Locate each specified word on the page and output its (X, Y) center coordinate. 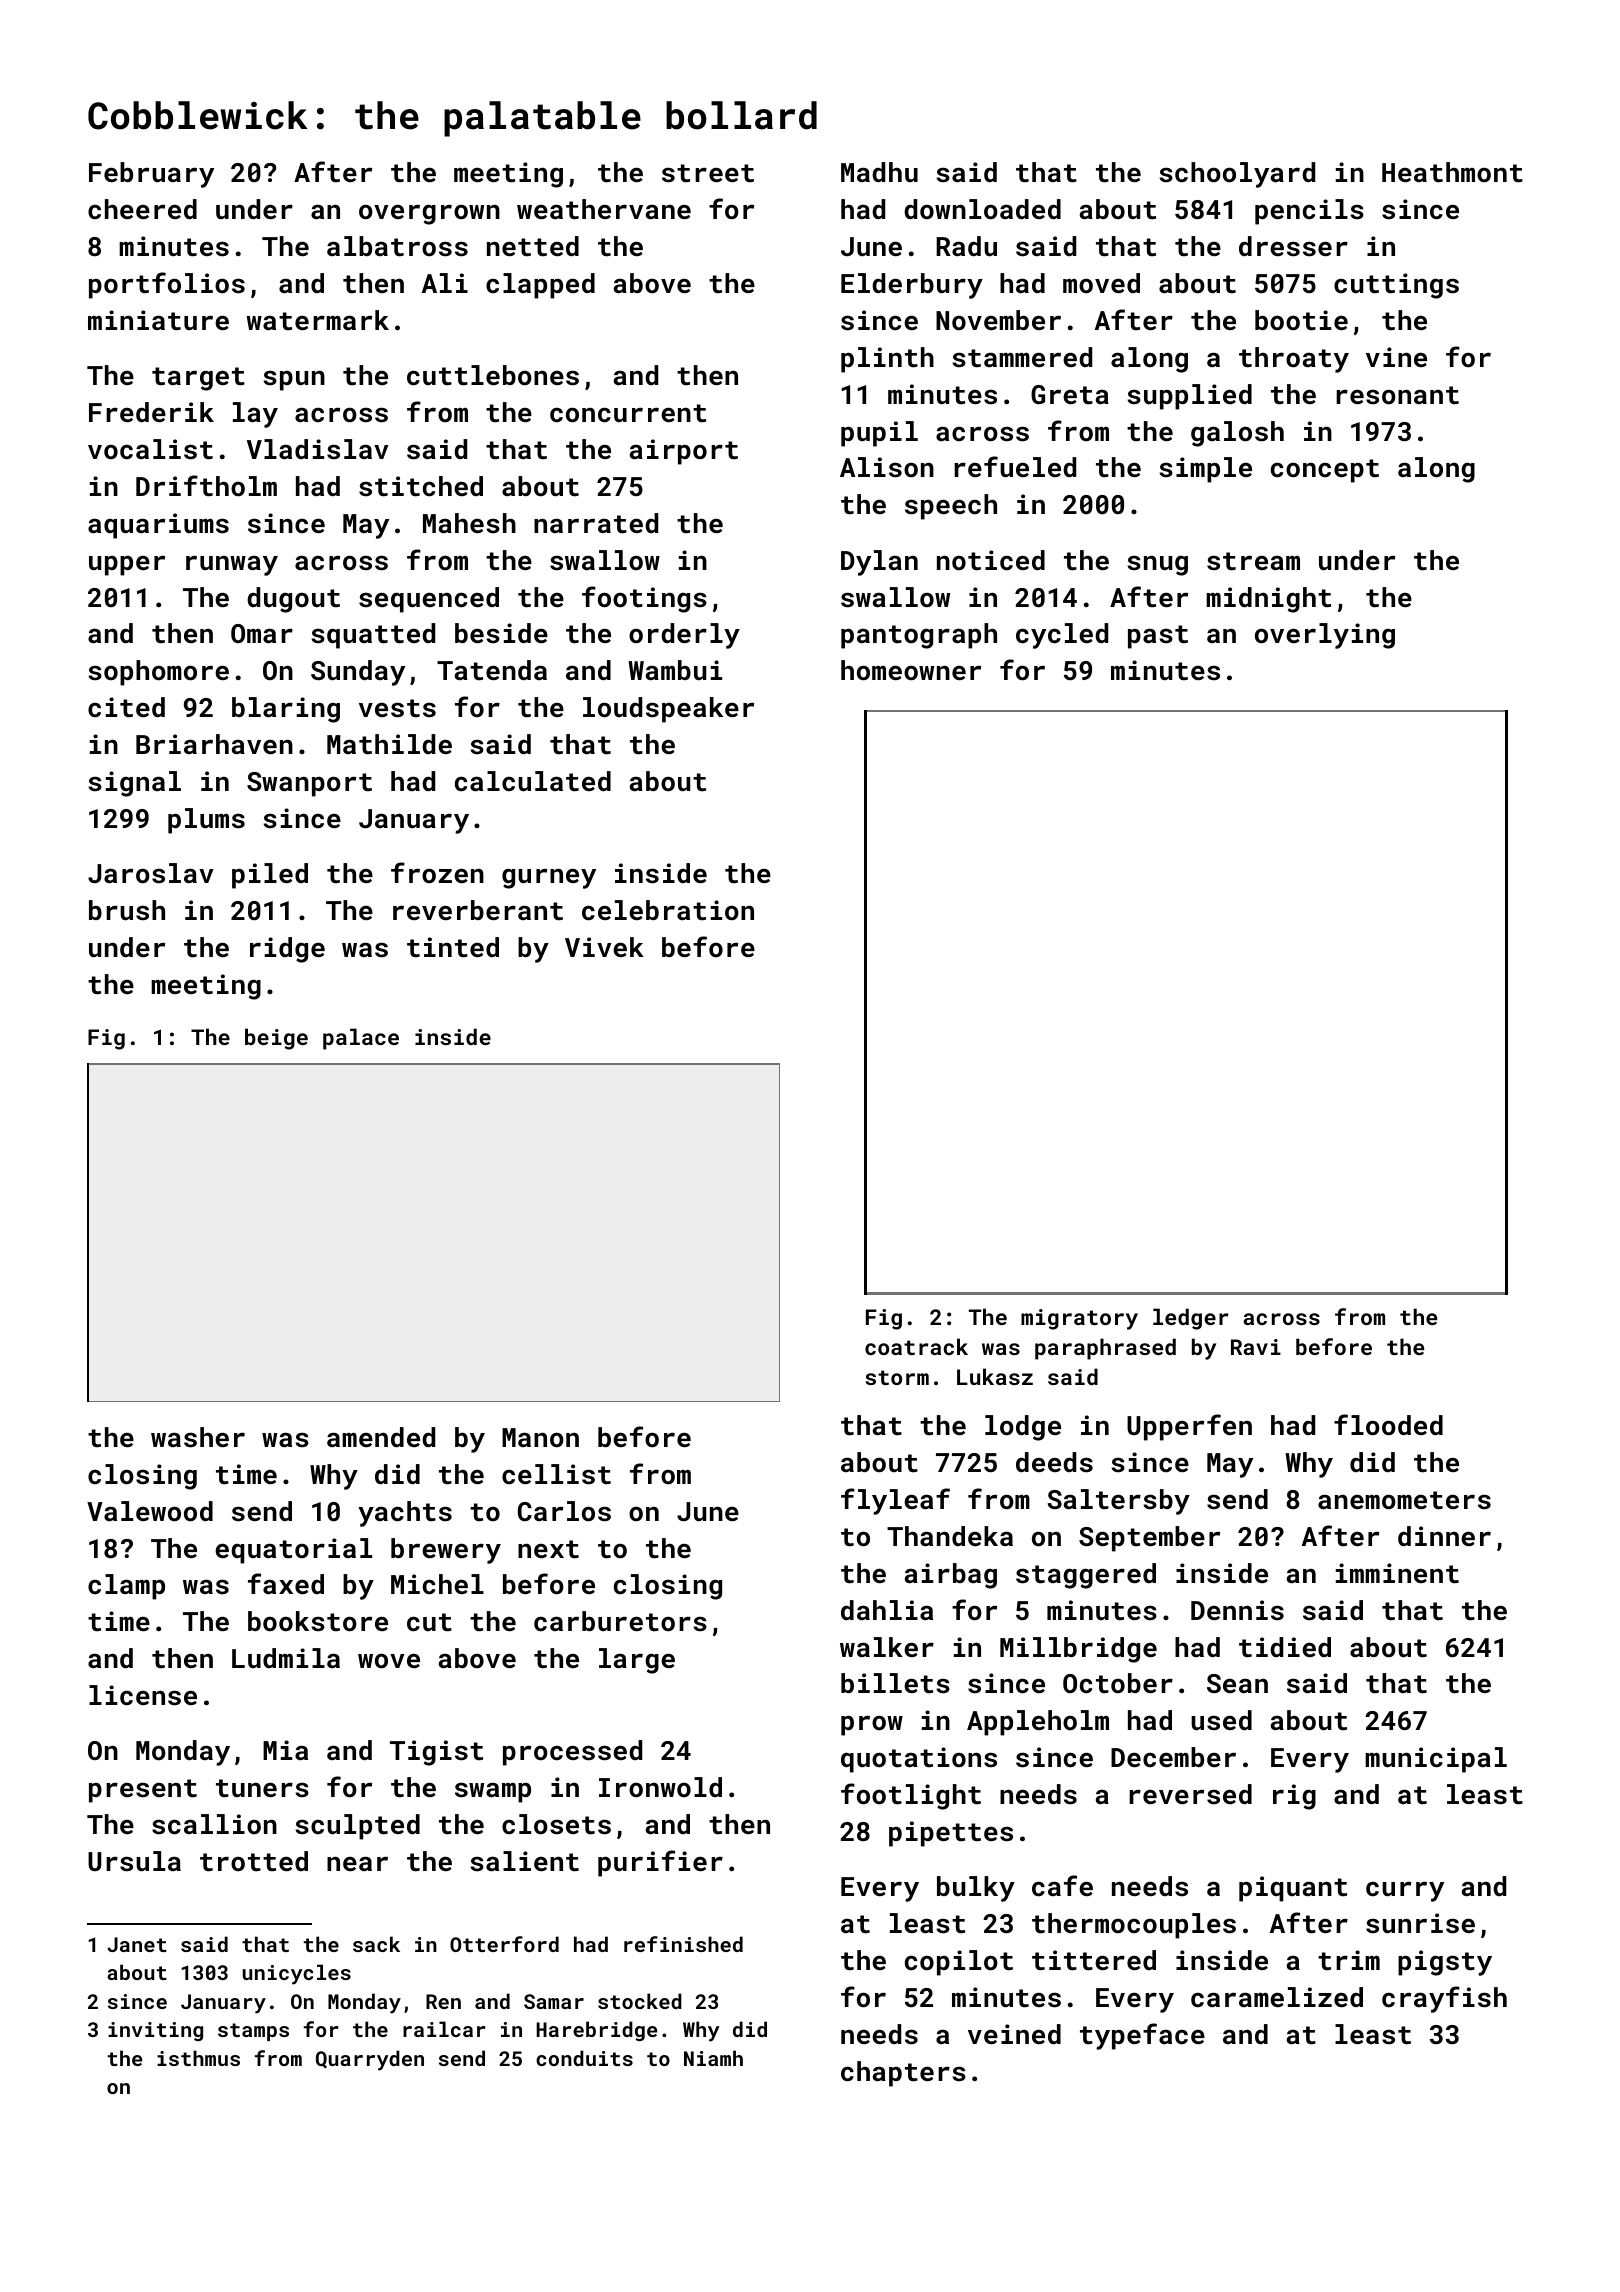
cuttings (1396, 286)
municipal (1436, 1760)
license (143, 1695)
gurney (549, 878)
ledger (1191, 1319)
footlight (911, 1796)
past (1158, 637)
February (151, 175)
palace (361, 1039)
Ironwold (660, 1787)
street (708, 173)
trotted (254, 1861)
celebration (668, 910)
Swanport (309, 784)
